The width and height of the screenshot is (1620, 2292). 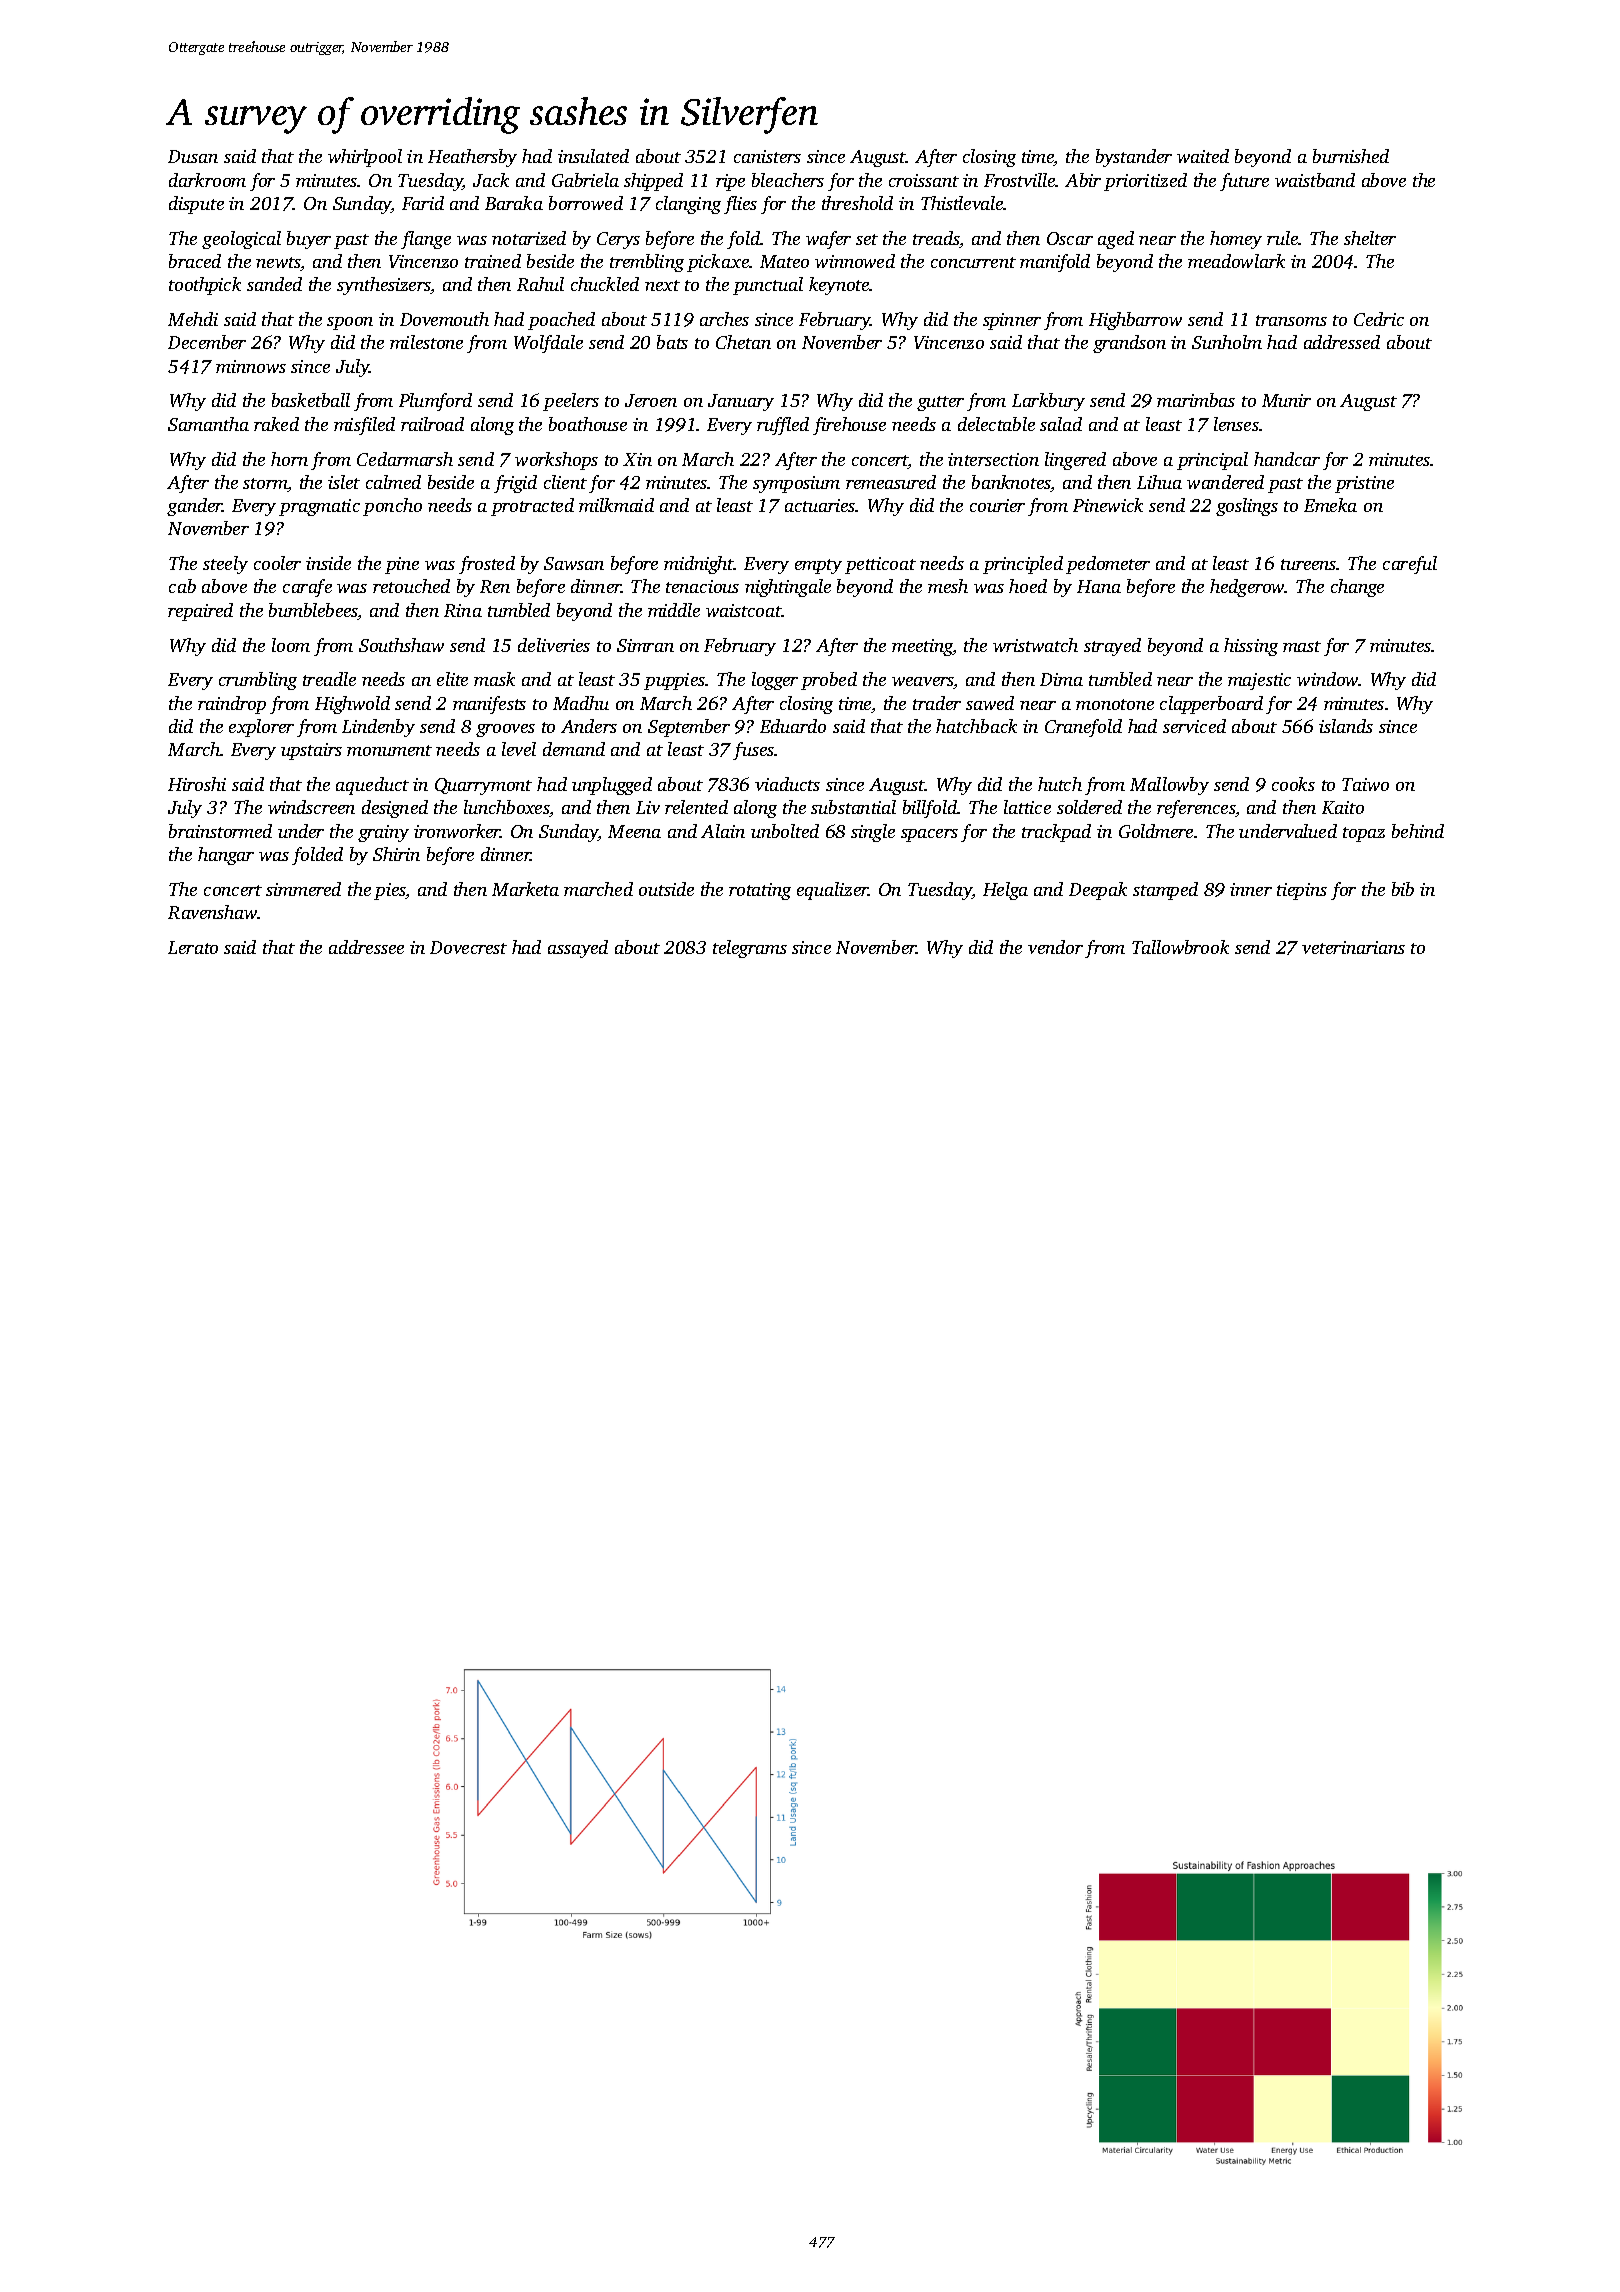 What do you see at coordinates (493, 261) in the screenshot?
I see `trained` at bounding box center [493, 261].
